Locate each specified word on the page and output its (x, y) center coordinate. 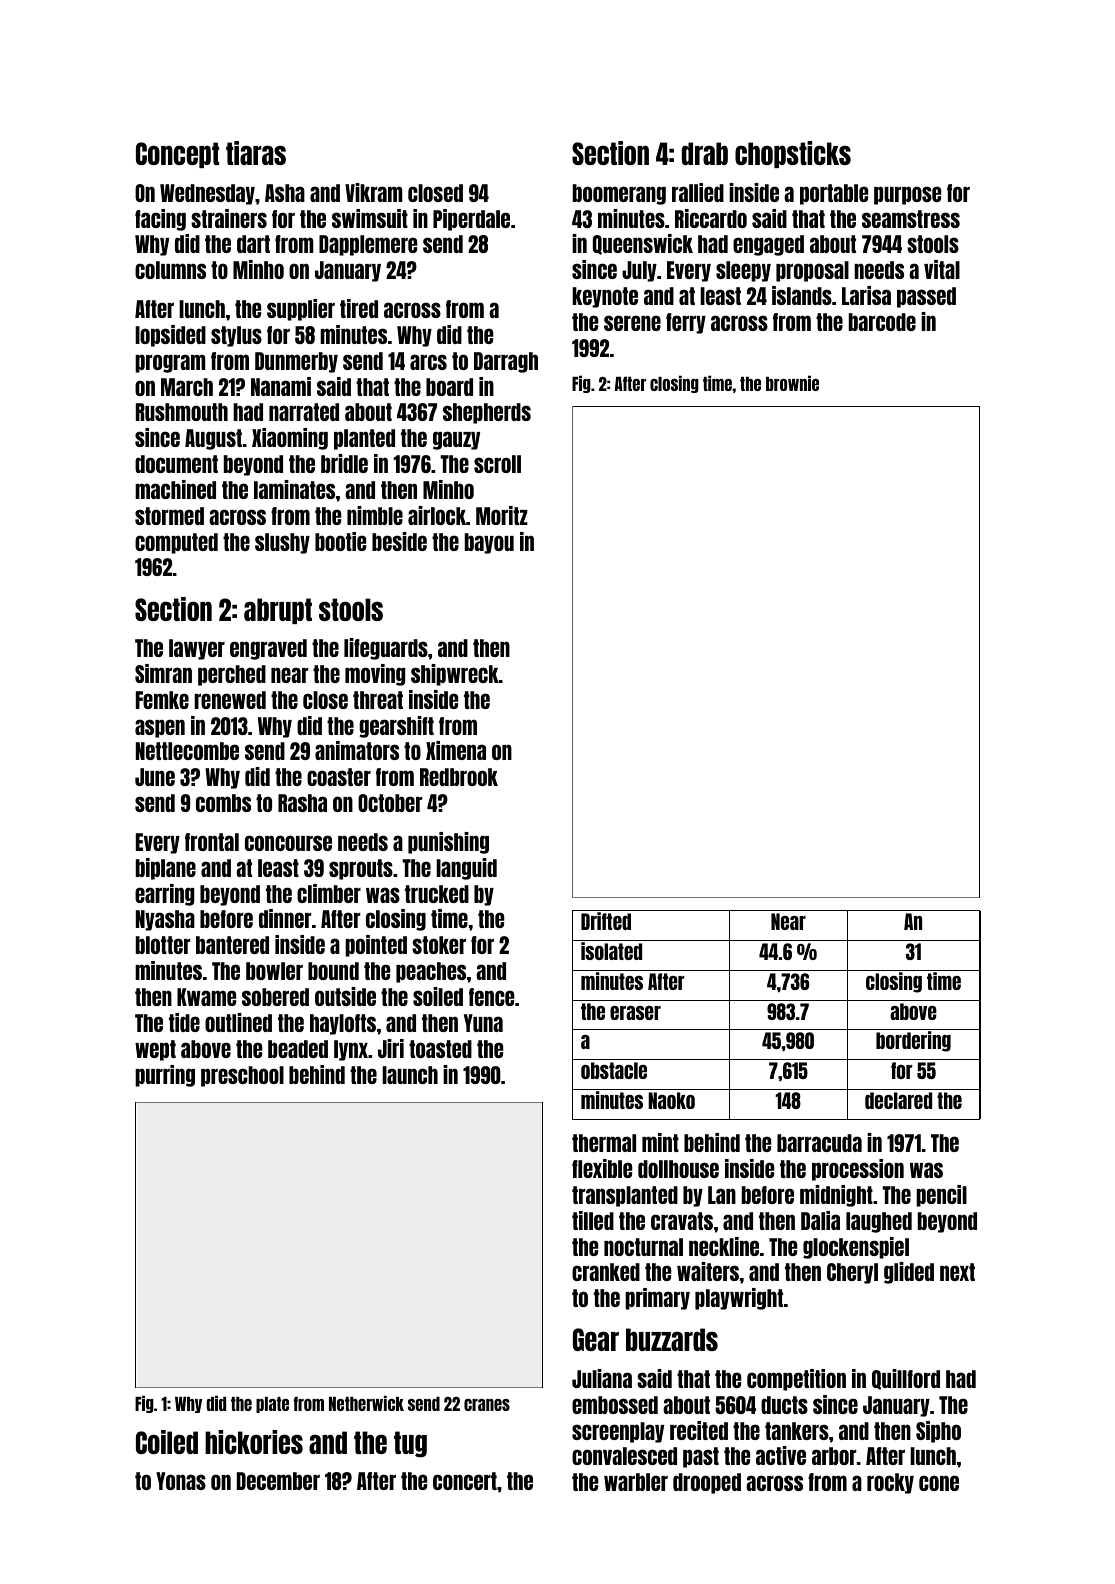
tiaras (256, 153)
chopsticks (793, 154)
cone (939, 1483)
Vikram (374, 192)
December (278, 1481)
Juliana (602, 1378)
